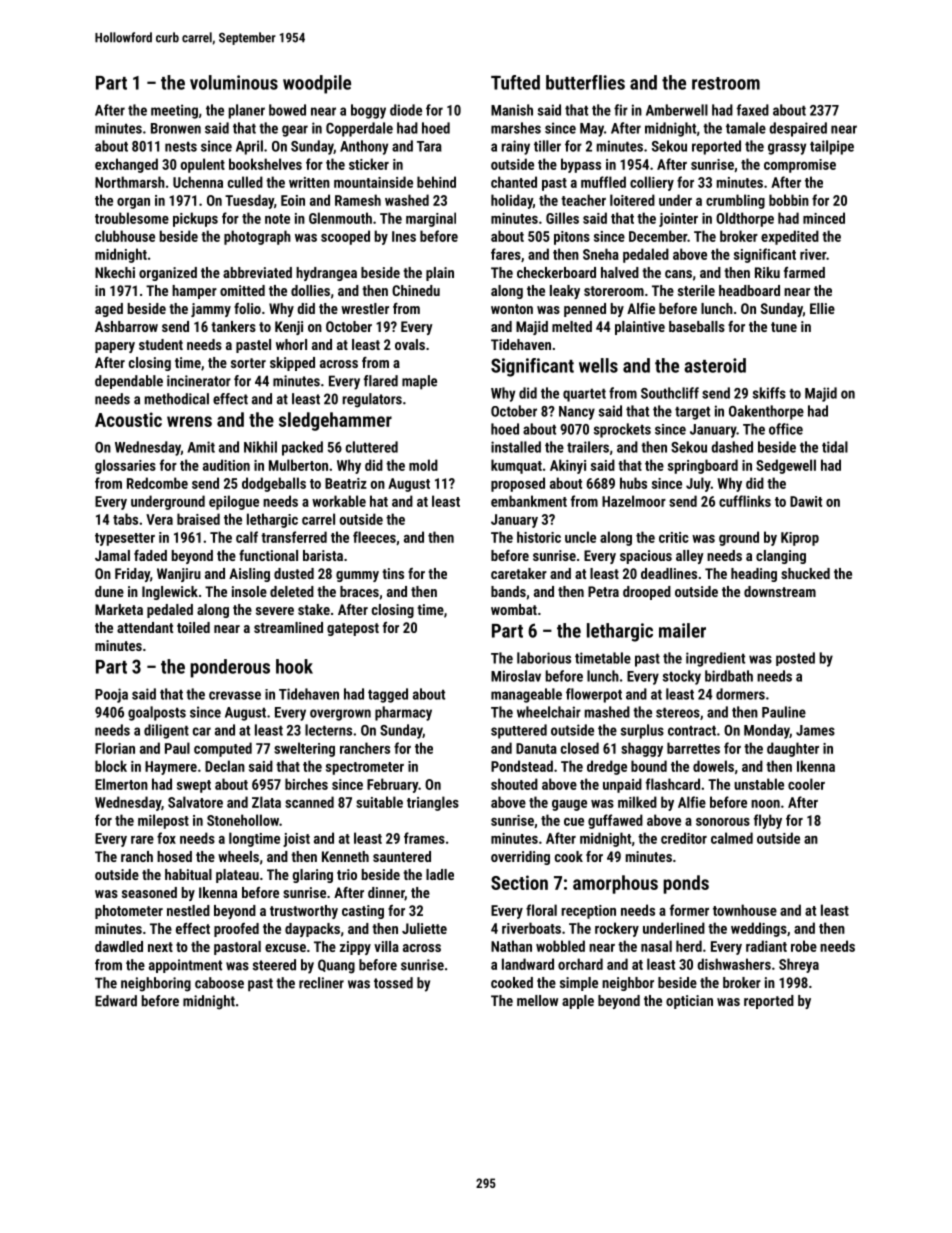 The width and height of the page is (952, 1233). I want to click on Nancy, so click(577, 413).
